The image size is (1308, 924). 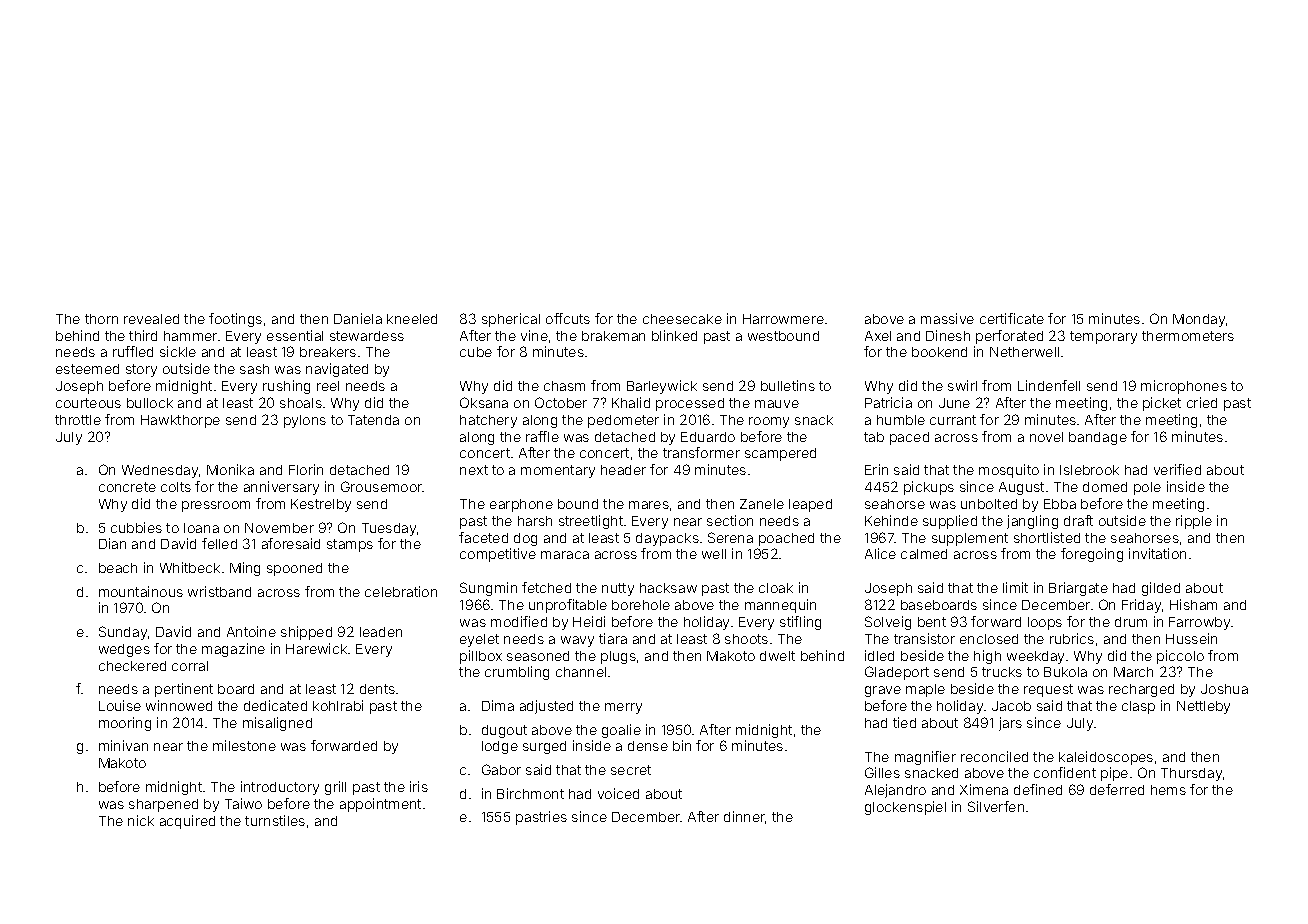 I want to click on merry, so click(x=623, y=708).
